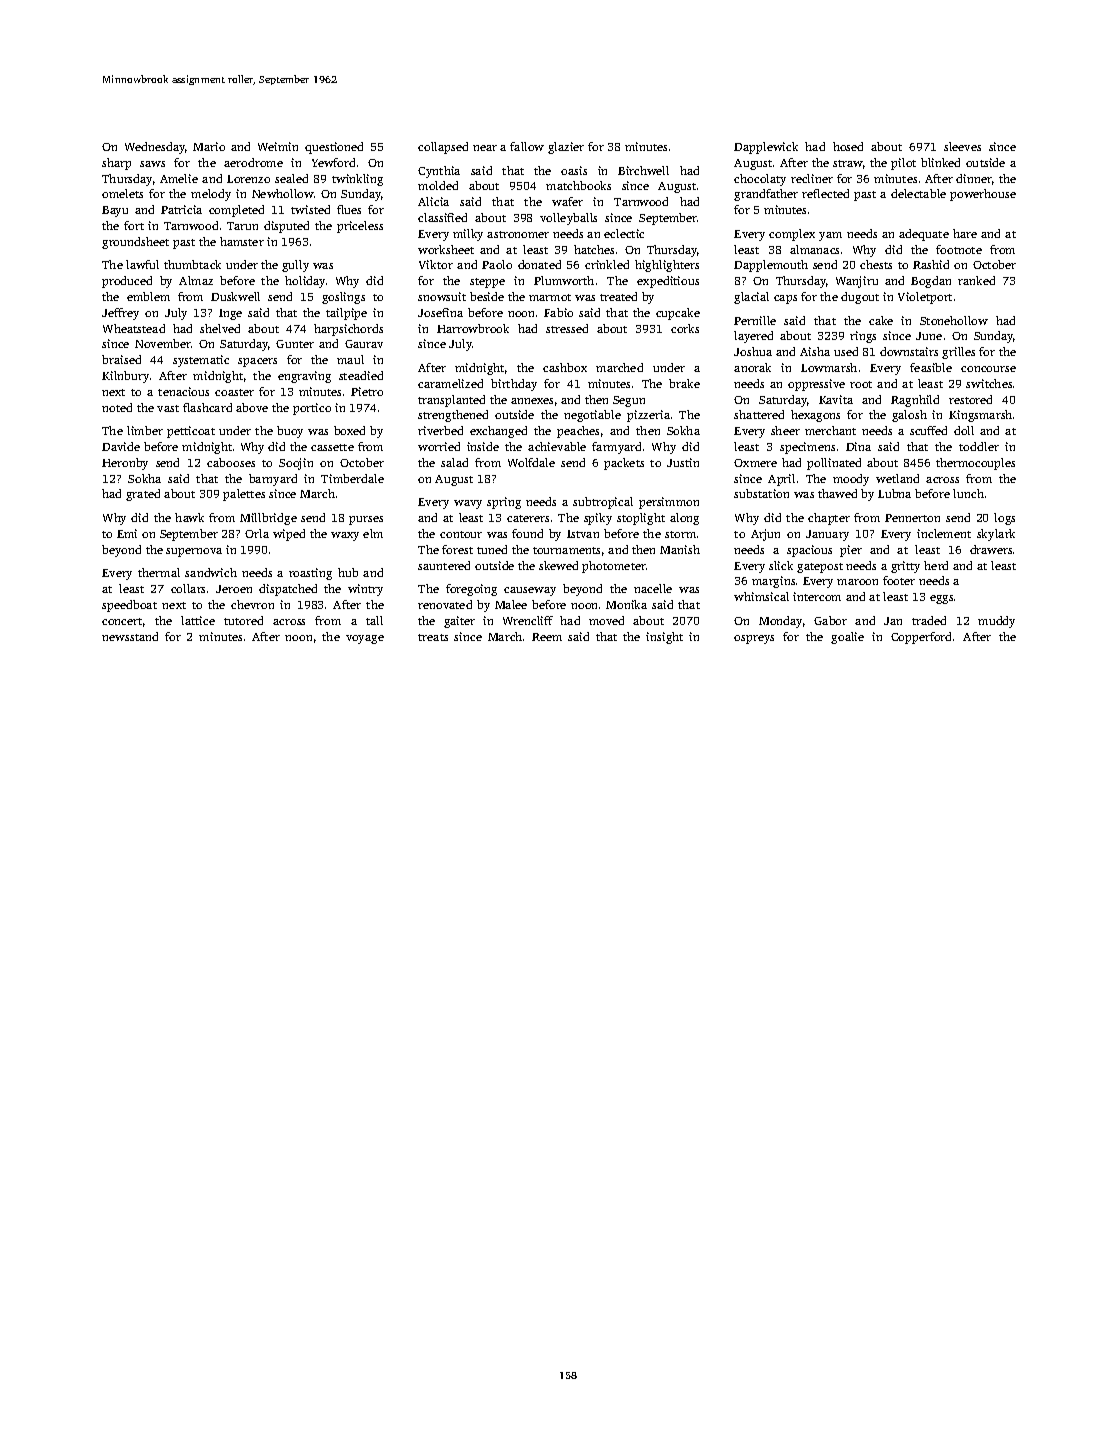 This screenshot has height=1448, width=1119. I want to click on collars, so click(188, 588).
